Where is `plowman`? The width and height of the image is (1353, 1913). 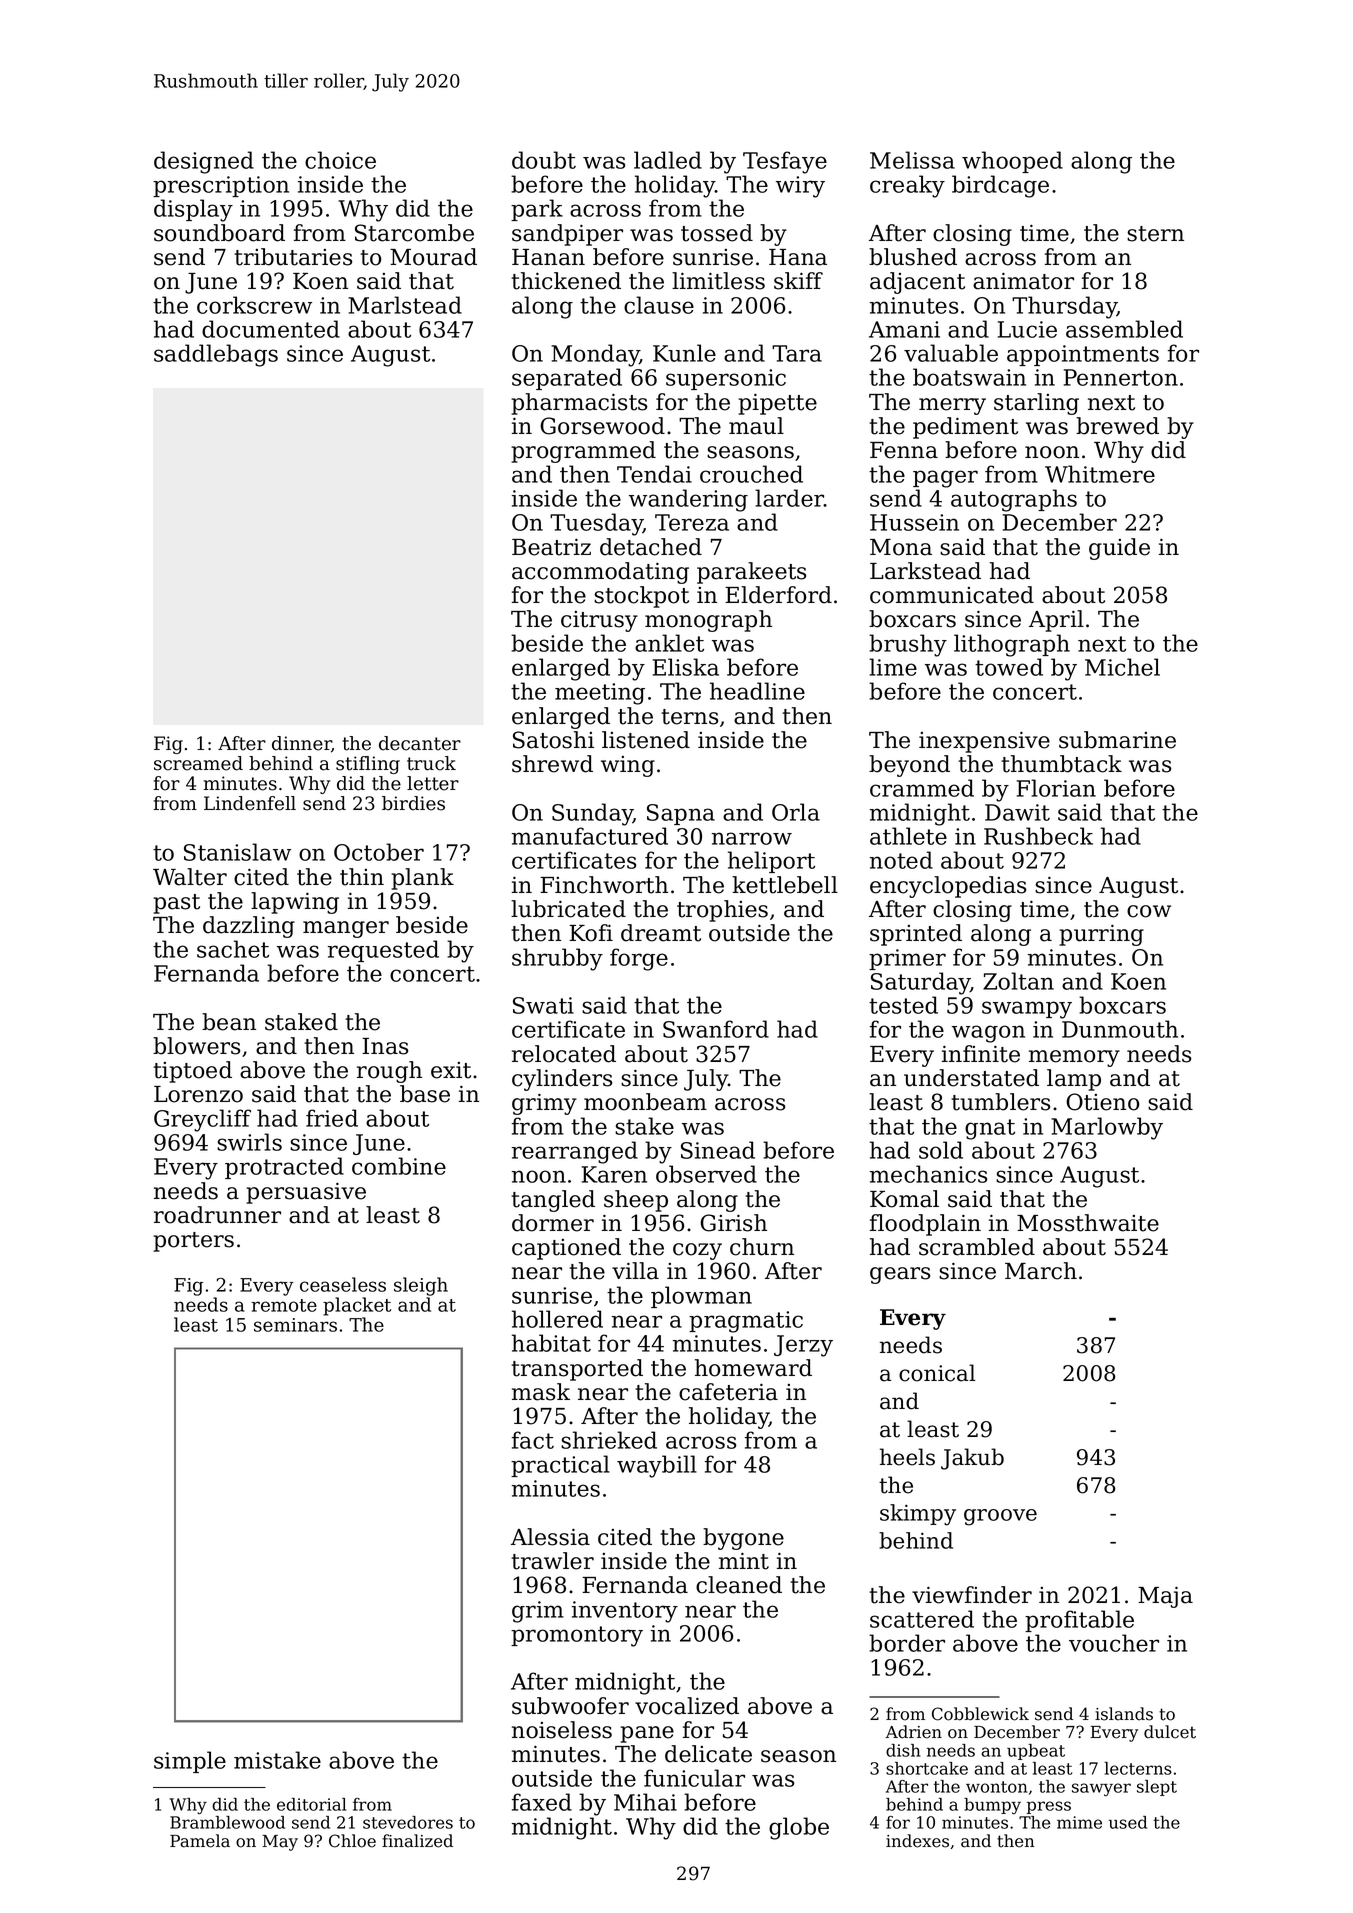
plowman is located at coordinates (701, 1297).
